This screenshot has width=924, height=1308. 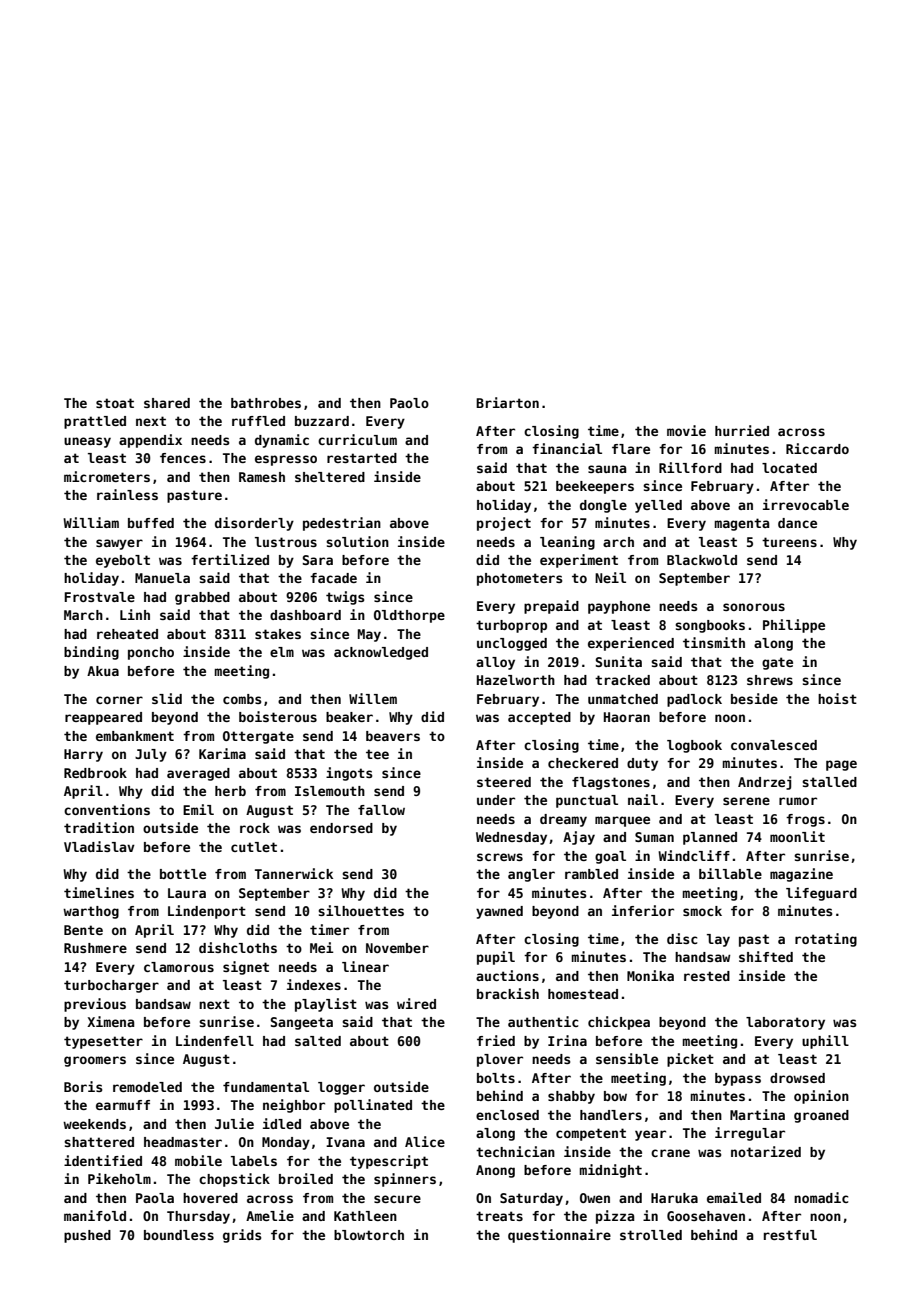 What do you see at coordinates (754, 607) in the screenshot?
I see `sonorous` at bounding box center [754, 607].
